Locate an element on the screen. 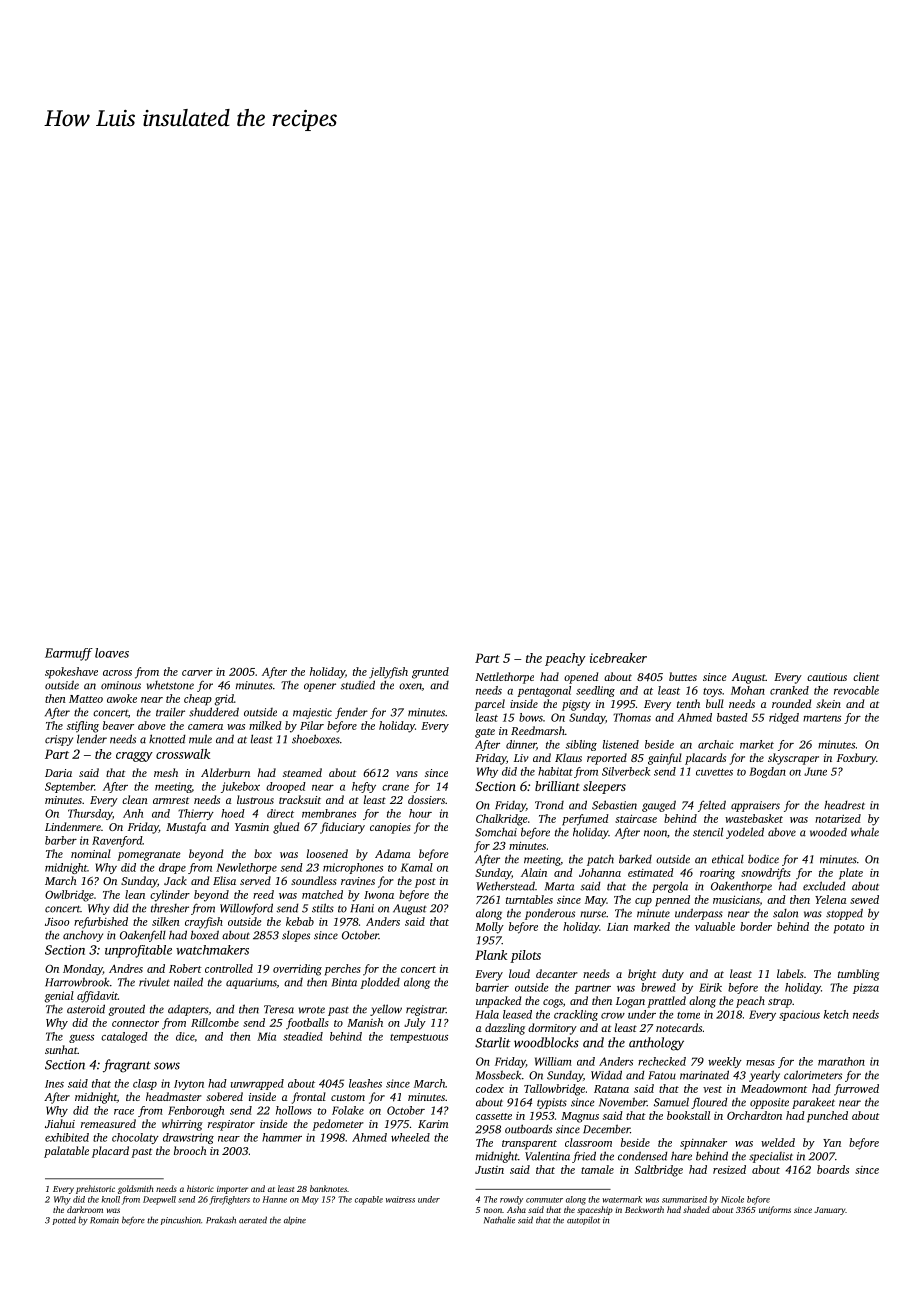 This screenshot has height=1308, width=924. barber is located at coordinates (61, 840).
